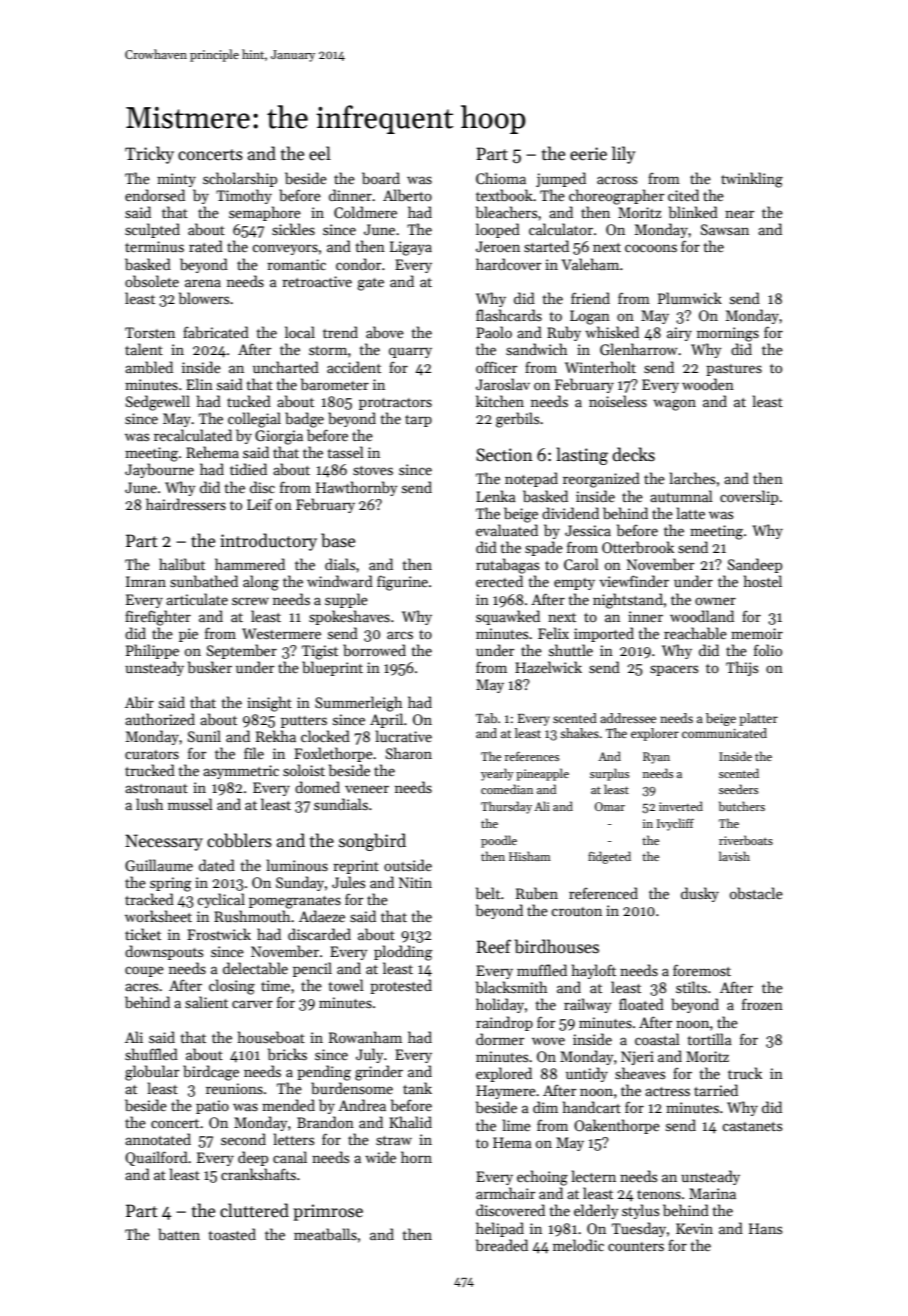 This screenshot has width=908, height=1316. What do you see at coordinates (501, 178) in the screenshot?
I see `Chioma` at bounding box center [501, 178].
